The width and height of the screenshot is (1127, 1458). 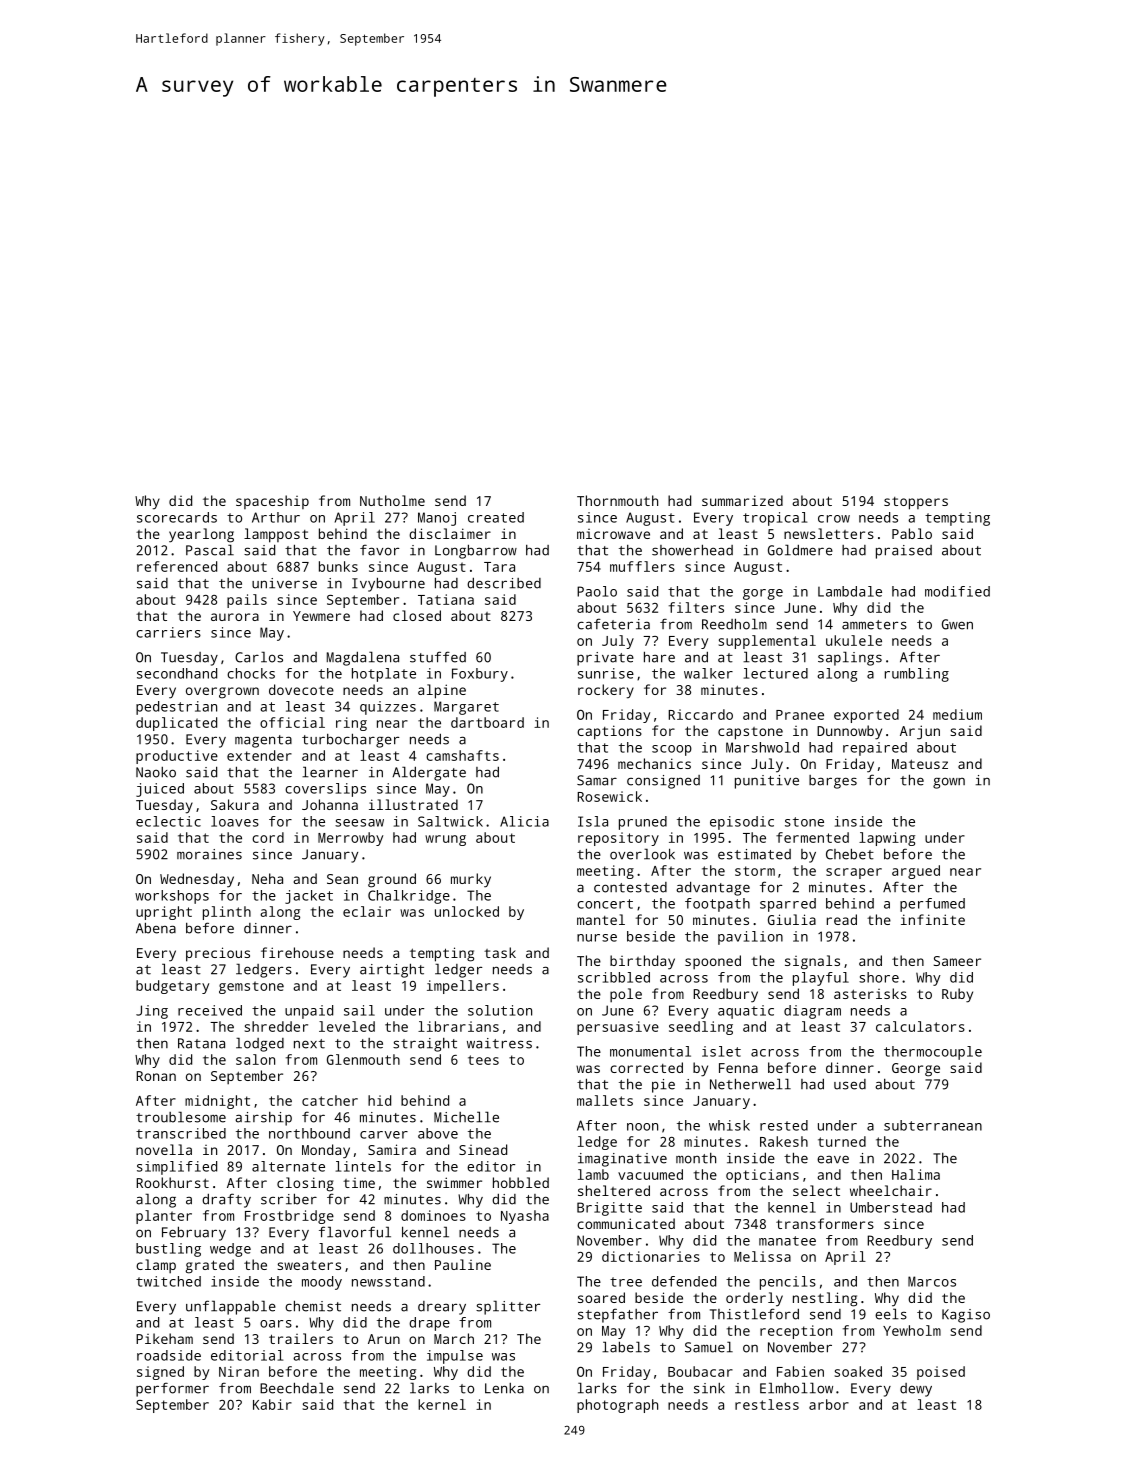 What do you see at coordinates (496, 517) in the screenshot?
I see `created` at bounding box center [496, 517].
